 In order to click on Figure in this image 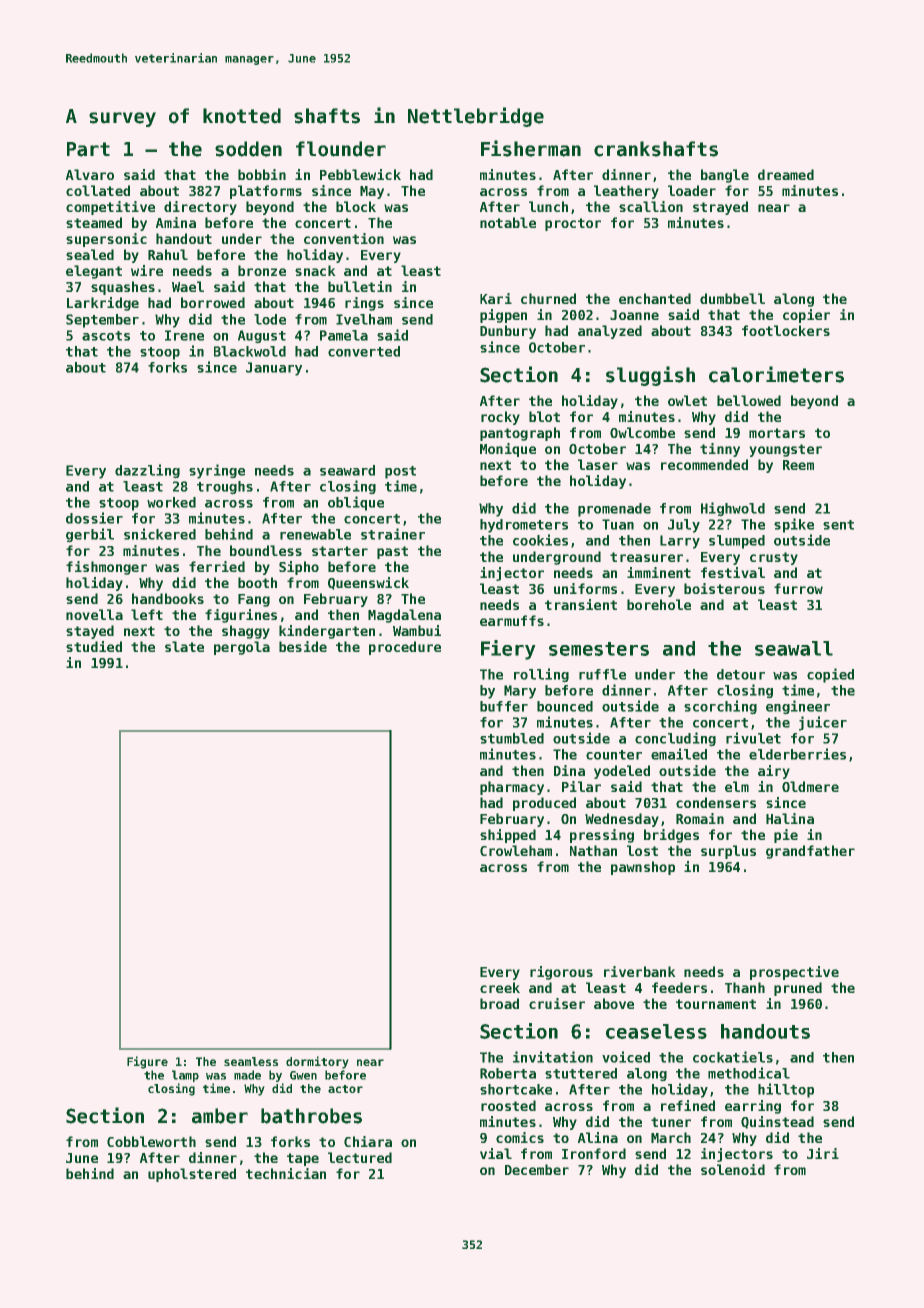, I will do `click(147, 1062)`.
